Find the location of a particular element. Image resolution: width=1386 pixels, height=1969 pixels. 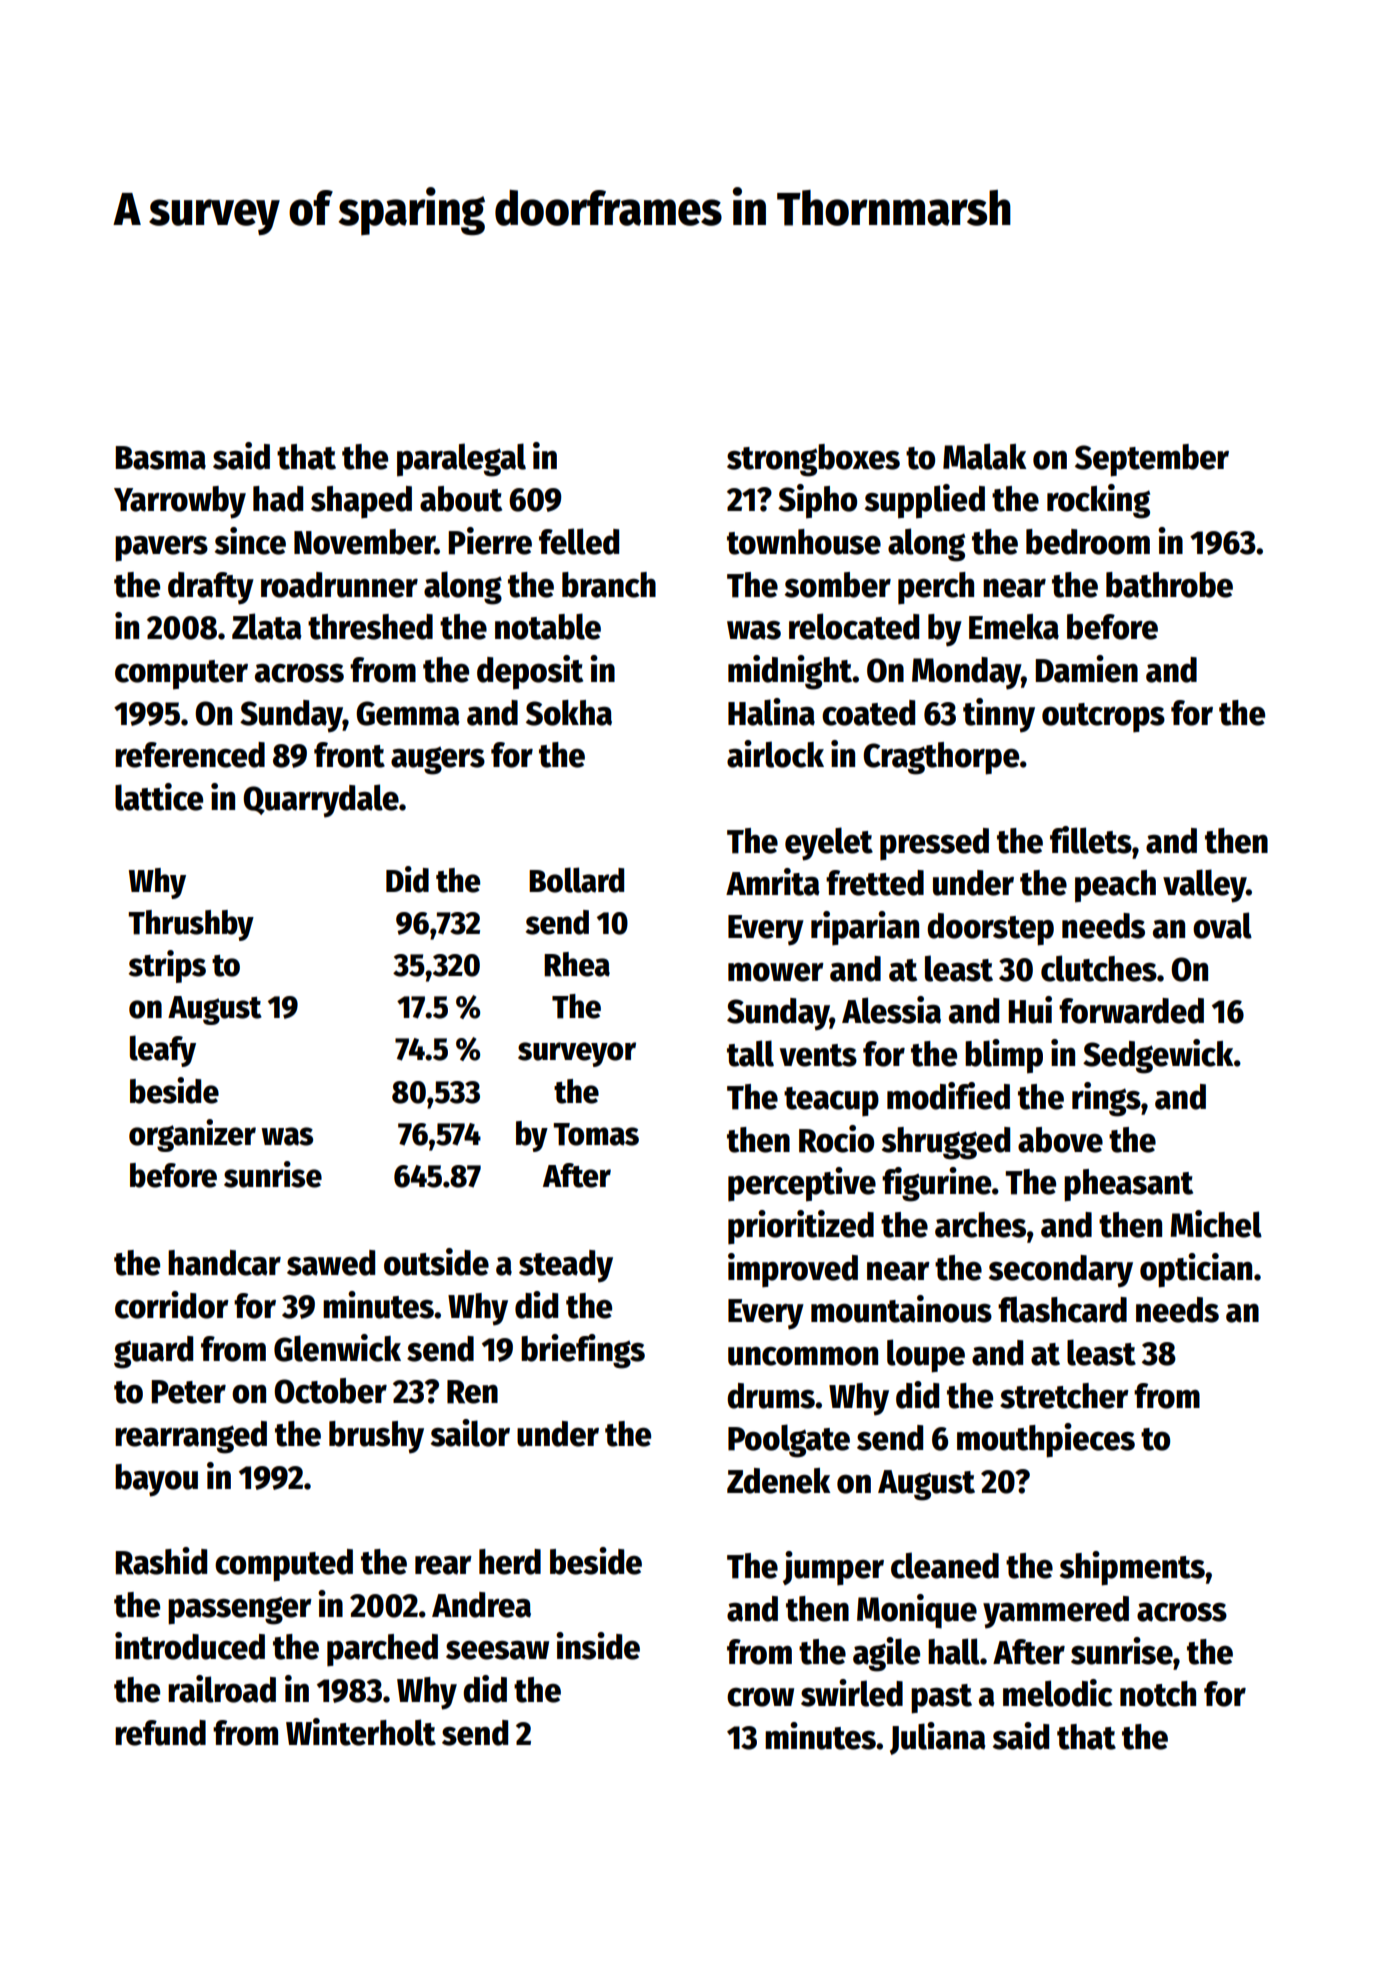

mouthpieces is located at coordinates (1046, 1440).
